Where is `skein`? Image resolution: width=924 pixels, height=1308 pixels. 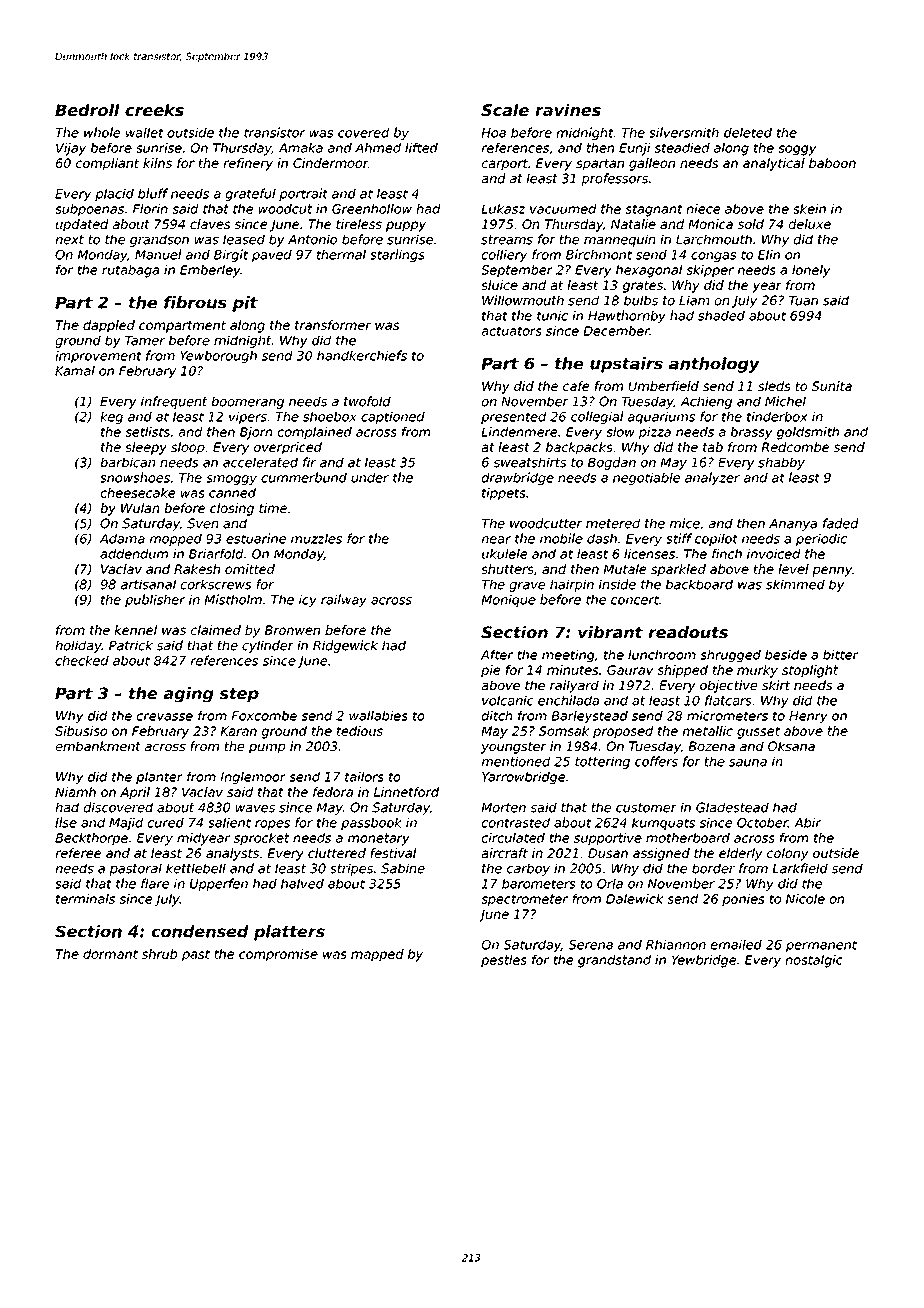
skein is located at coordinates (809, 209).
